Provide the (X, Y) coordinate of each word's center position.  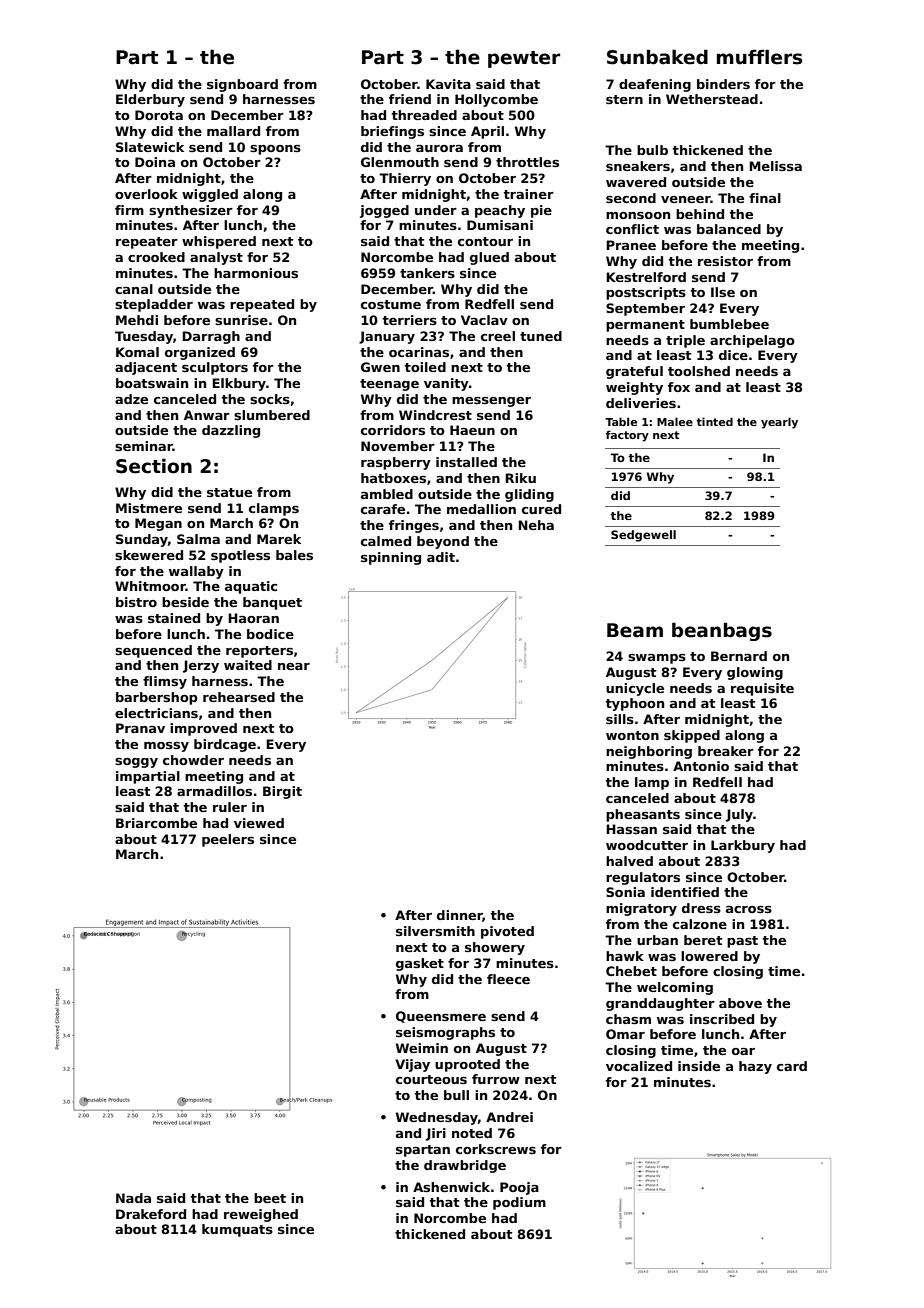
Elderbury (150, 100)
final (765, 198)
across (749, 909)
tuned (541, 336)
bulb (652, 150)
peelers (228, 840)
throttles (527, 162)
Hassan (631, 829)
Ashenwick (451, 1187)
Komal (137, 352)
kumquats (237, 1230)
